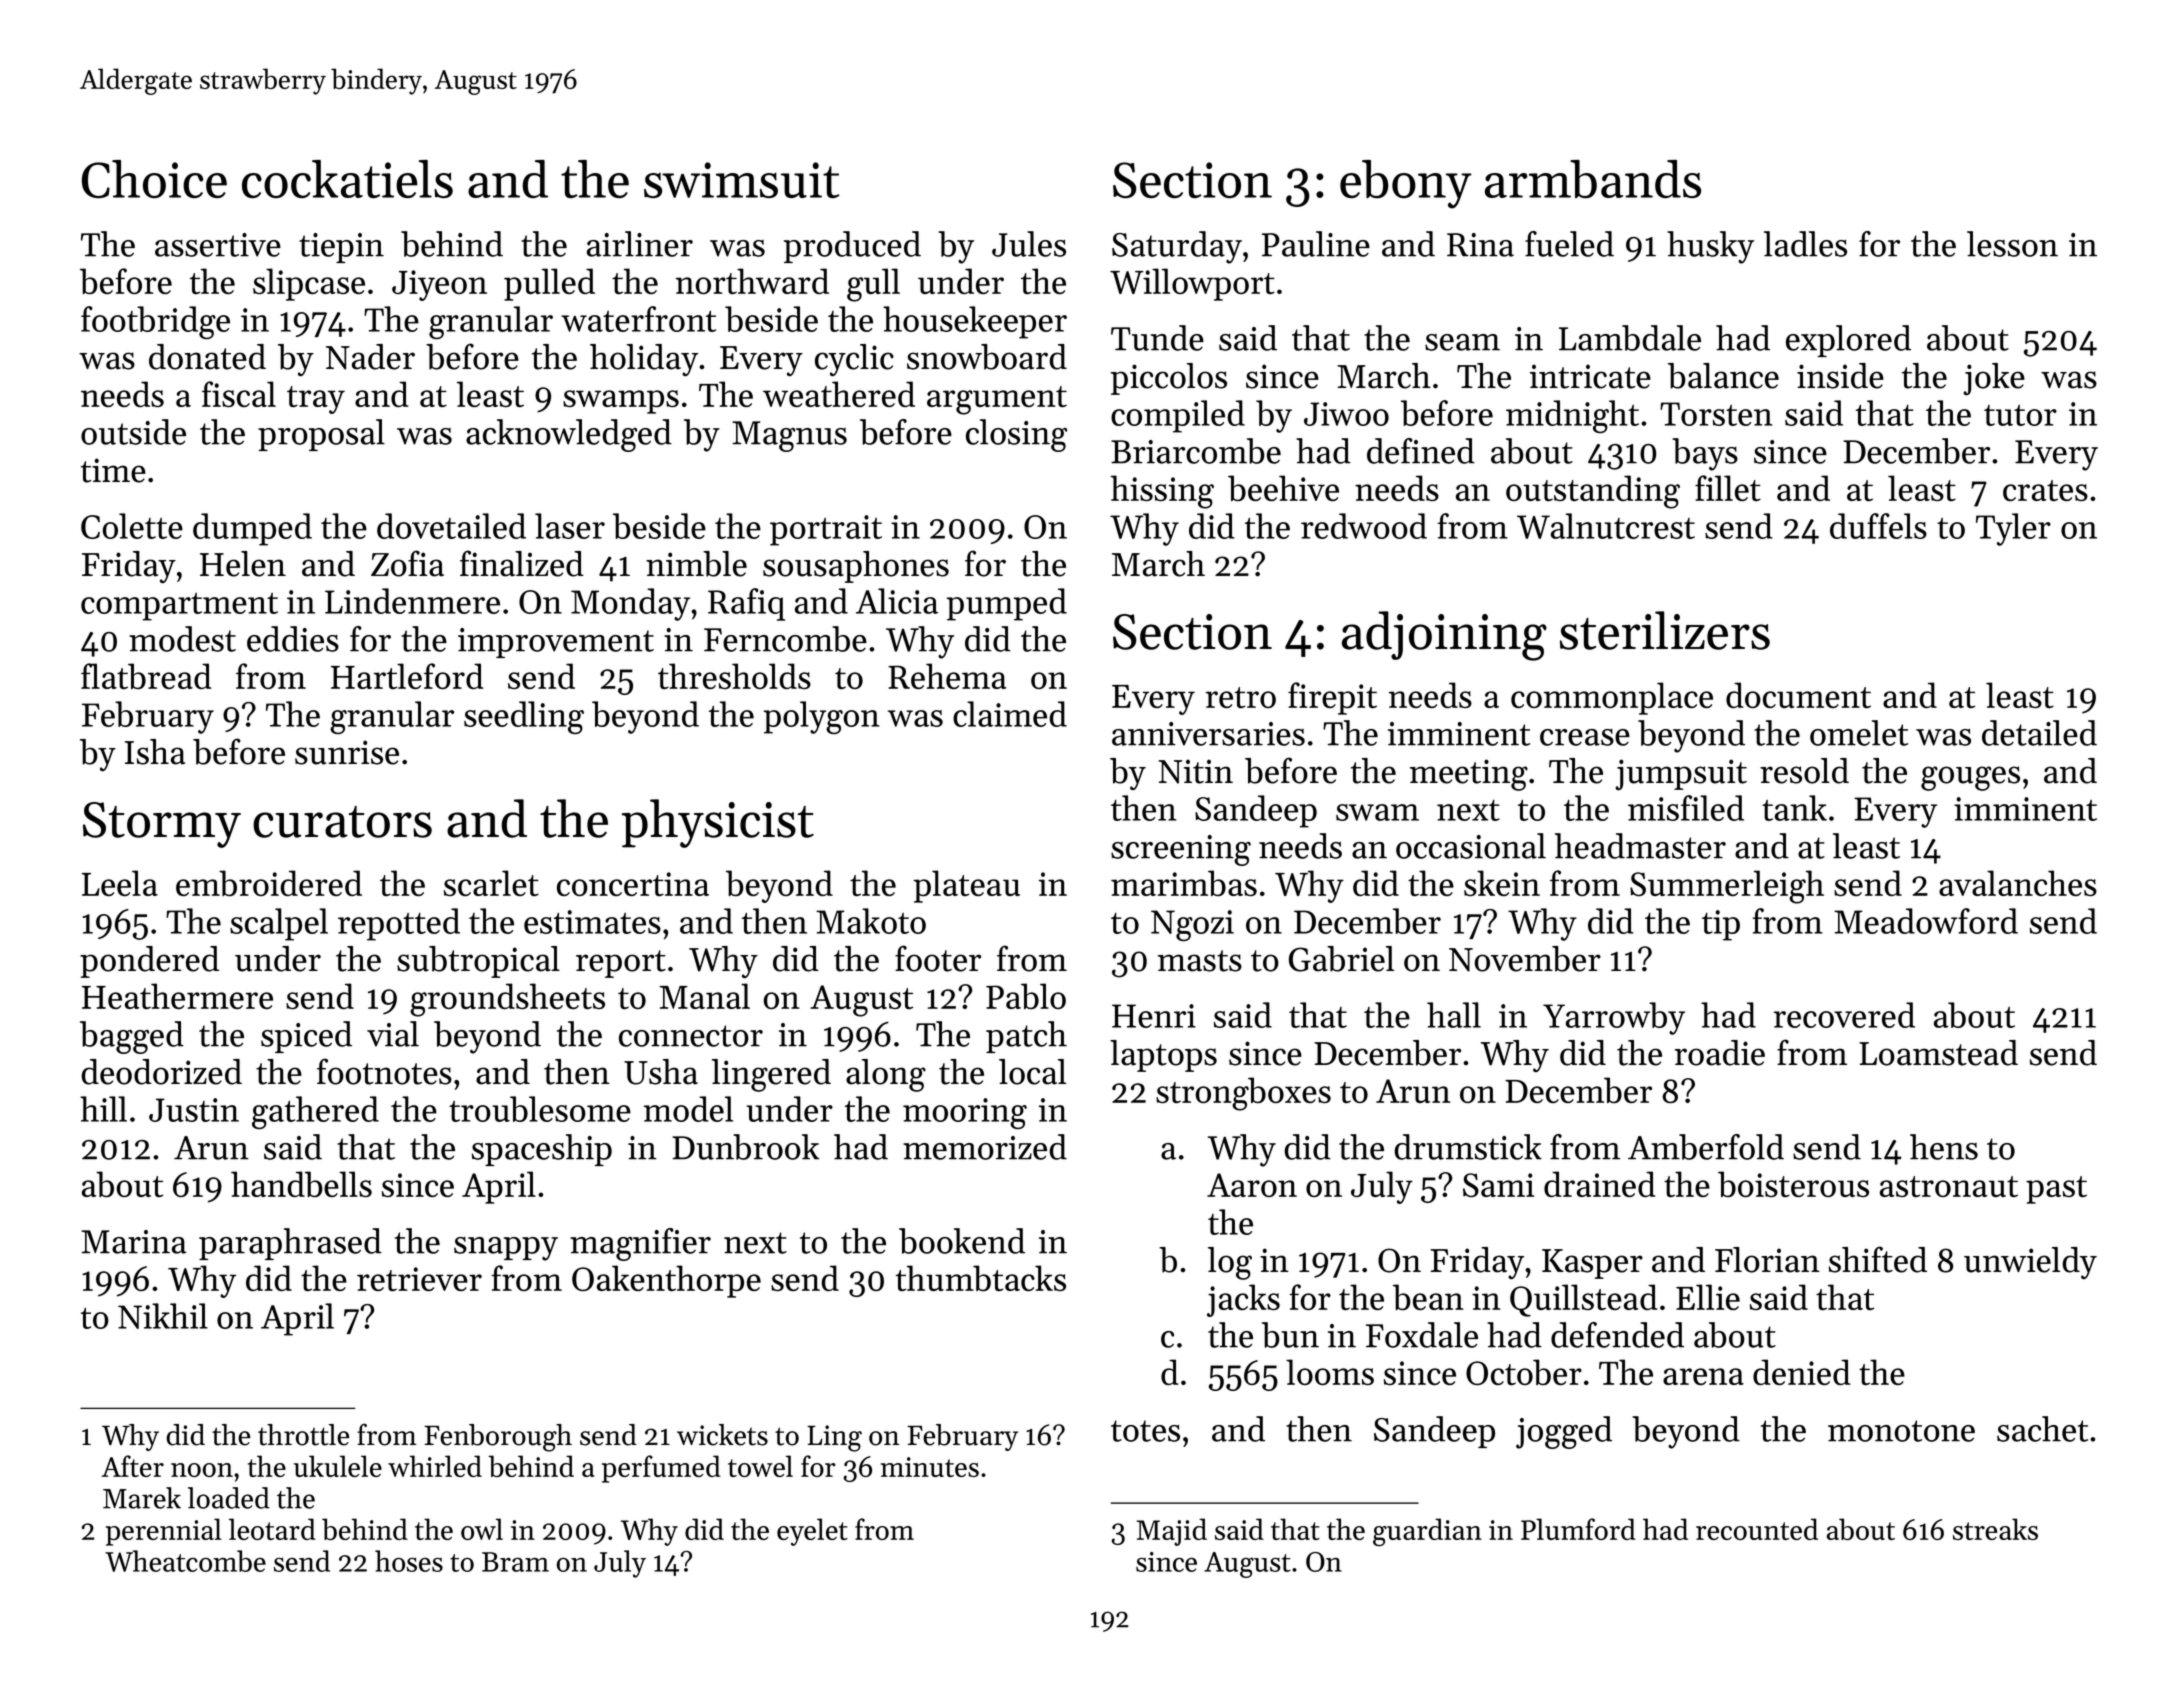 The height and width of the page is (1683, 2178). What do you see at coordinates (154, 179) in the page?
I see `Choice` at bounding box center [154, 179].
